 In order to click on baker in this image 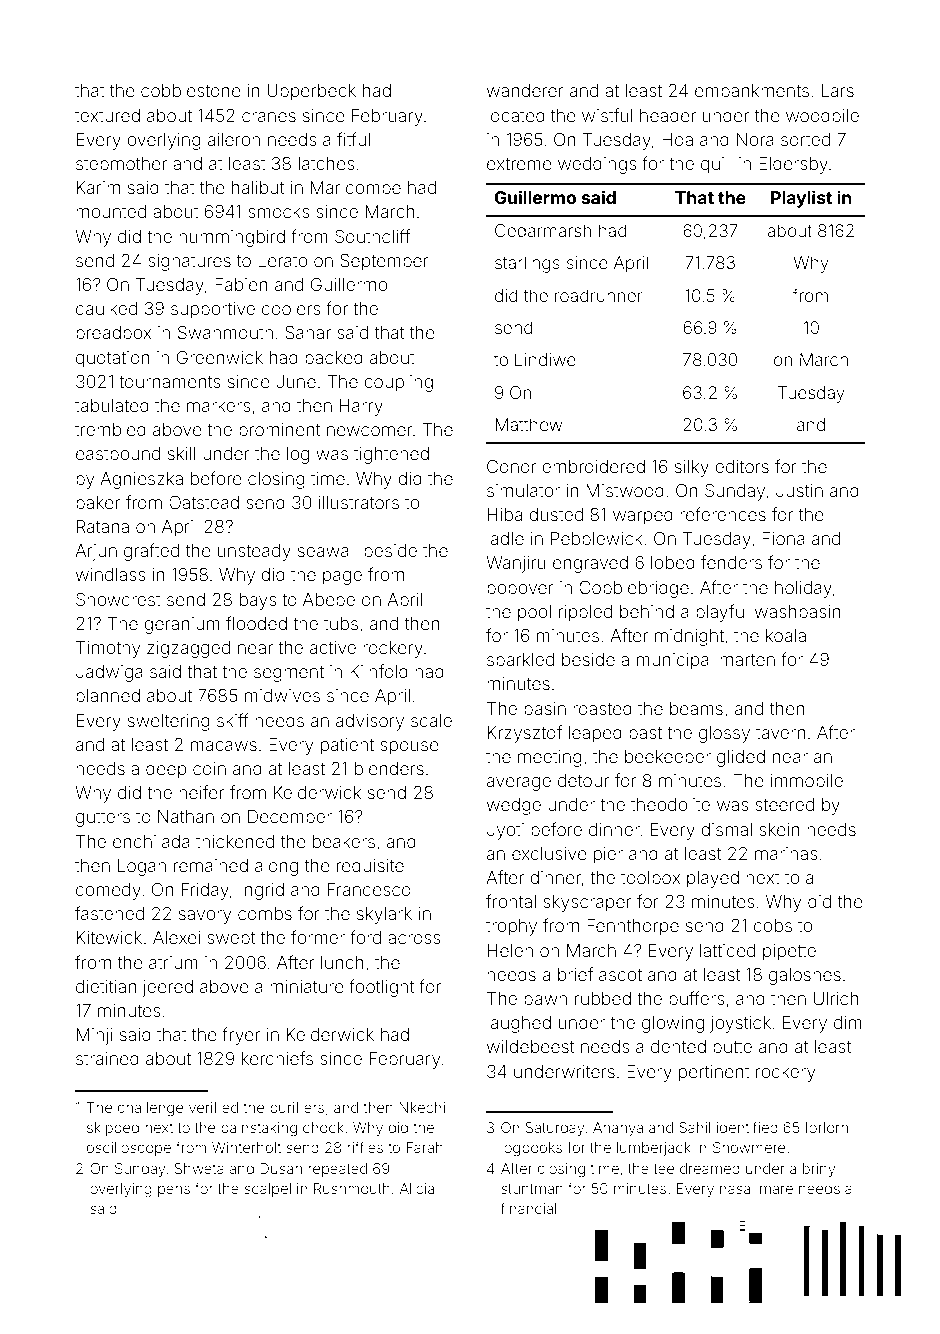, I will do `click(98, 502)`.
